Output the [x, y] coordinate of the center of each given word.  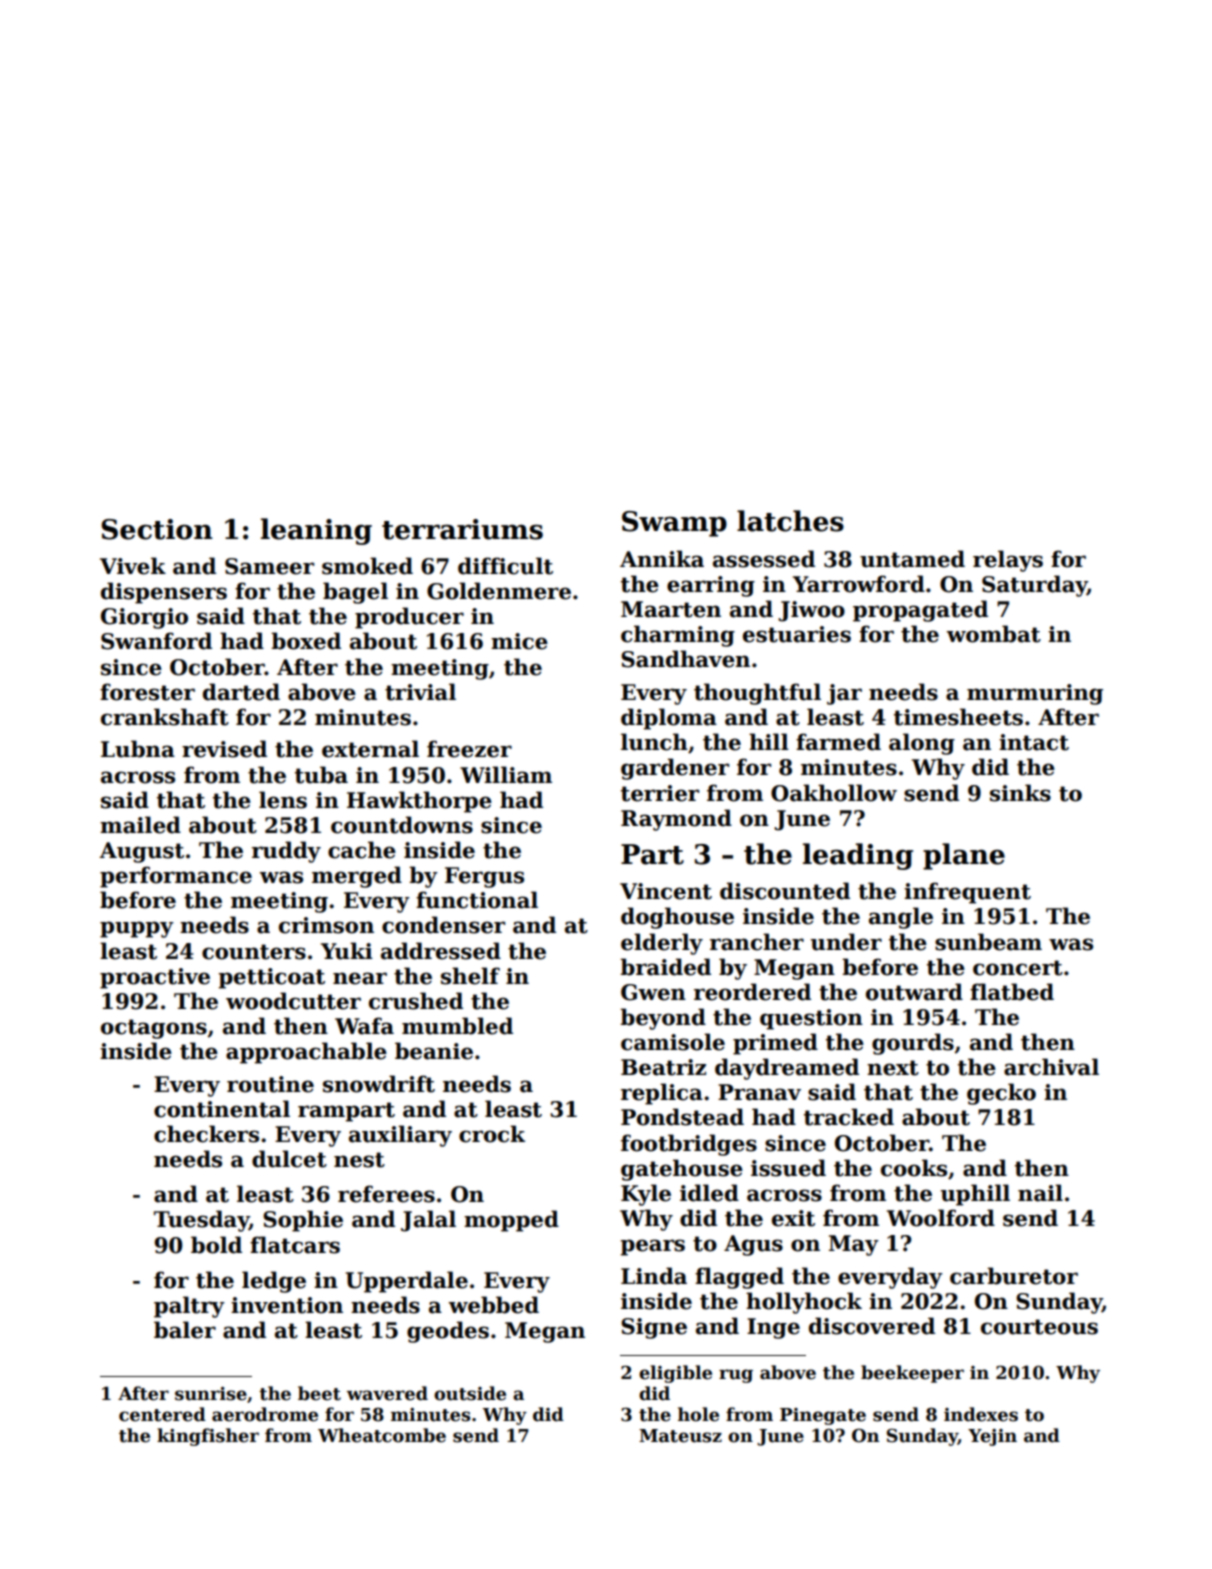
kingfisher [208, 1437]
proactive [155, 978]
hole [698, 1414]
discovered [872, 1326]
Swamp [674, 524]
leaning [316, 531]
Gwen [653, 992]
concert [1018, 968]
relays [1008, 561]
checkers [206, 1134]
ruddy [286, 852]
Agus [753, 1245]
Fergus [484, 877]
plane [964, 856]
